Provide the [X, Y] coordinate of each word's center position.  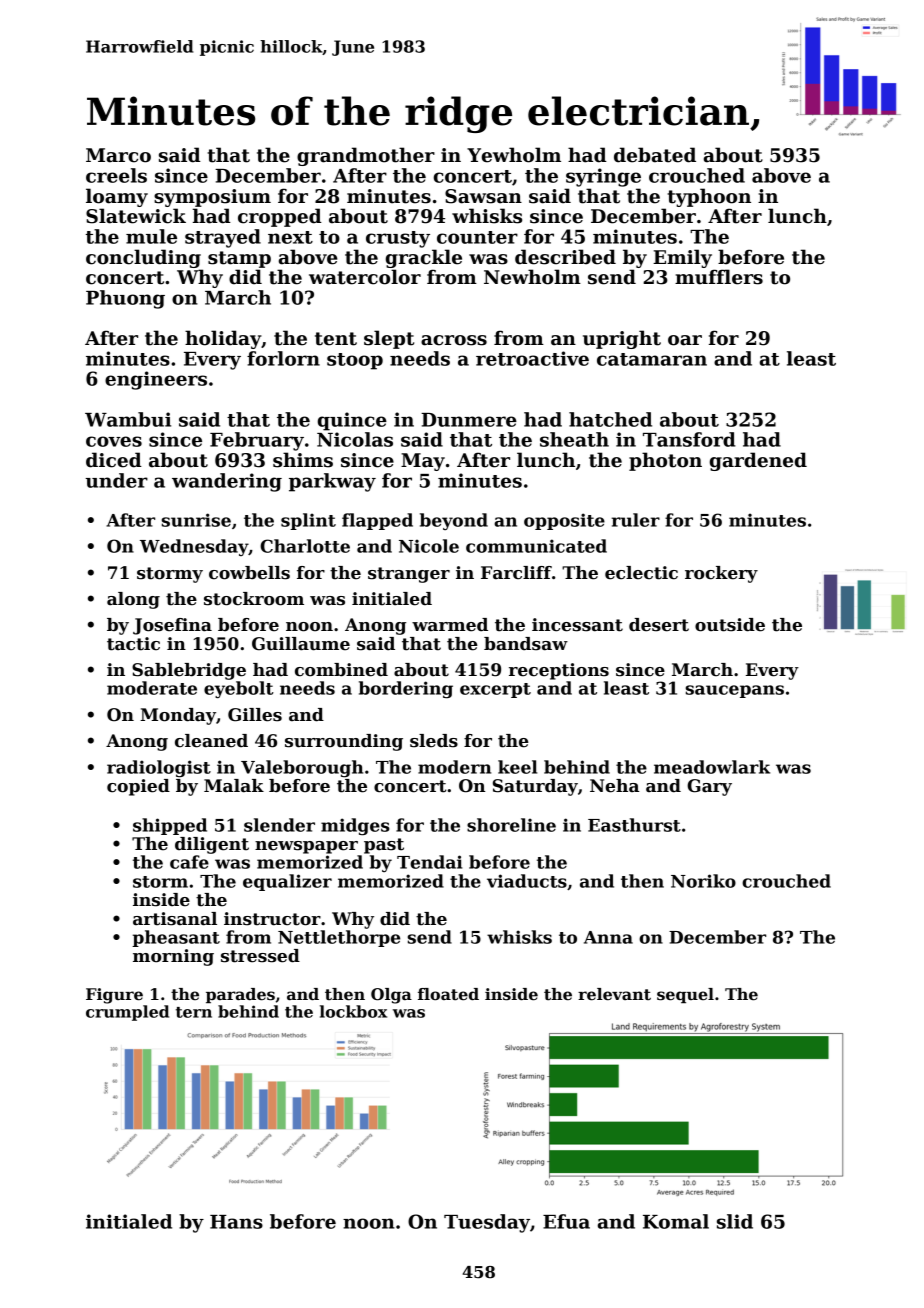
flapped [377, 521]
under [116, 480]
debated [655, 155]
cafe [189, 862]
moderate [152, 688]
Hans [236, 1222]
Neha [614, 786]
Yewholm [514, 155]
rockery [721, 574]
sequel [685, 995]
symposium [212, 198]
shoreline [511, 825]
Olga [391, 996]
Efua [566, 1221]
